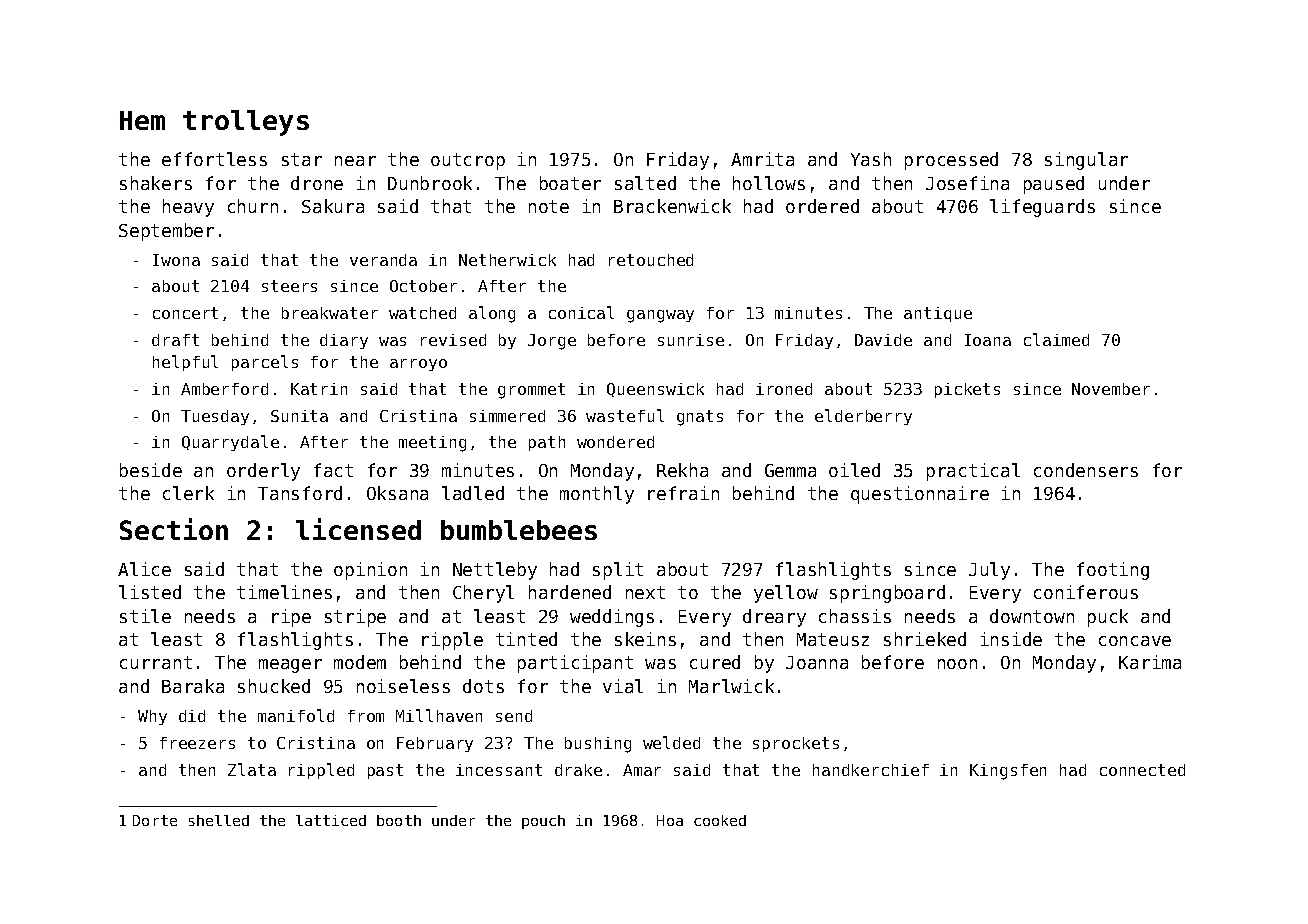  What do you see at coordinates (1111, 389) in the screenshot?
I see `November` at bounding box center [1111, 389].
